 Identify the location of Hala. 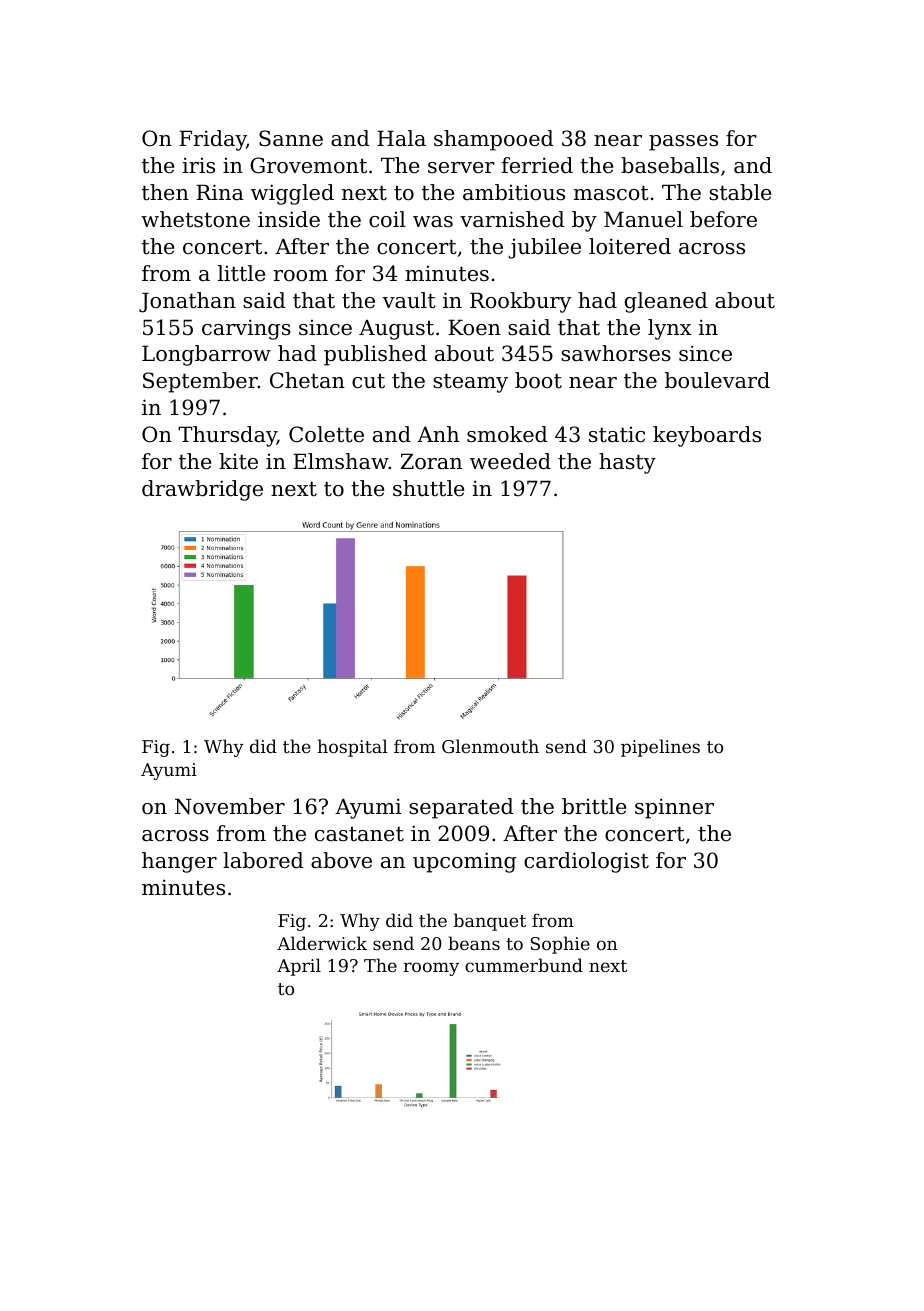
(401, 138).
